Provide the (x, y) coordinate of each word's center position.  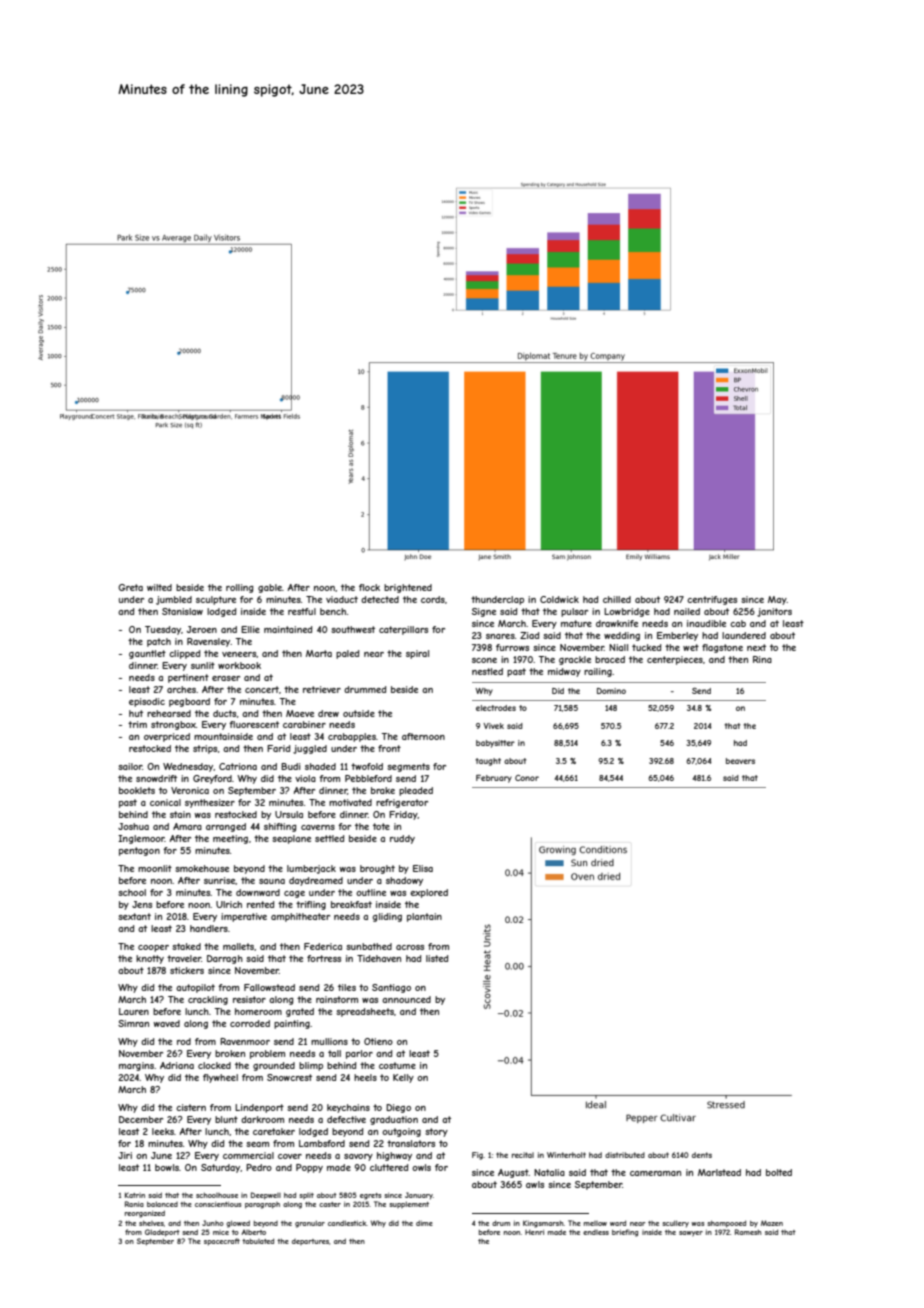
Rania (134, 1204)
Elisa (423, 868)
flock (369, 587)
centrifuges (712, 600)
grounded (274, 1066)
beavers (740, 761)
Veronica (190, 790)
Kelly (403, 1078)
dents (702, 1155)
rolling (239, 588)
